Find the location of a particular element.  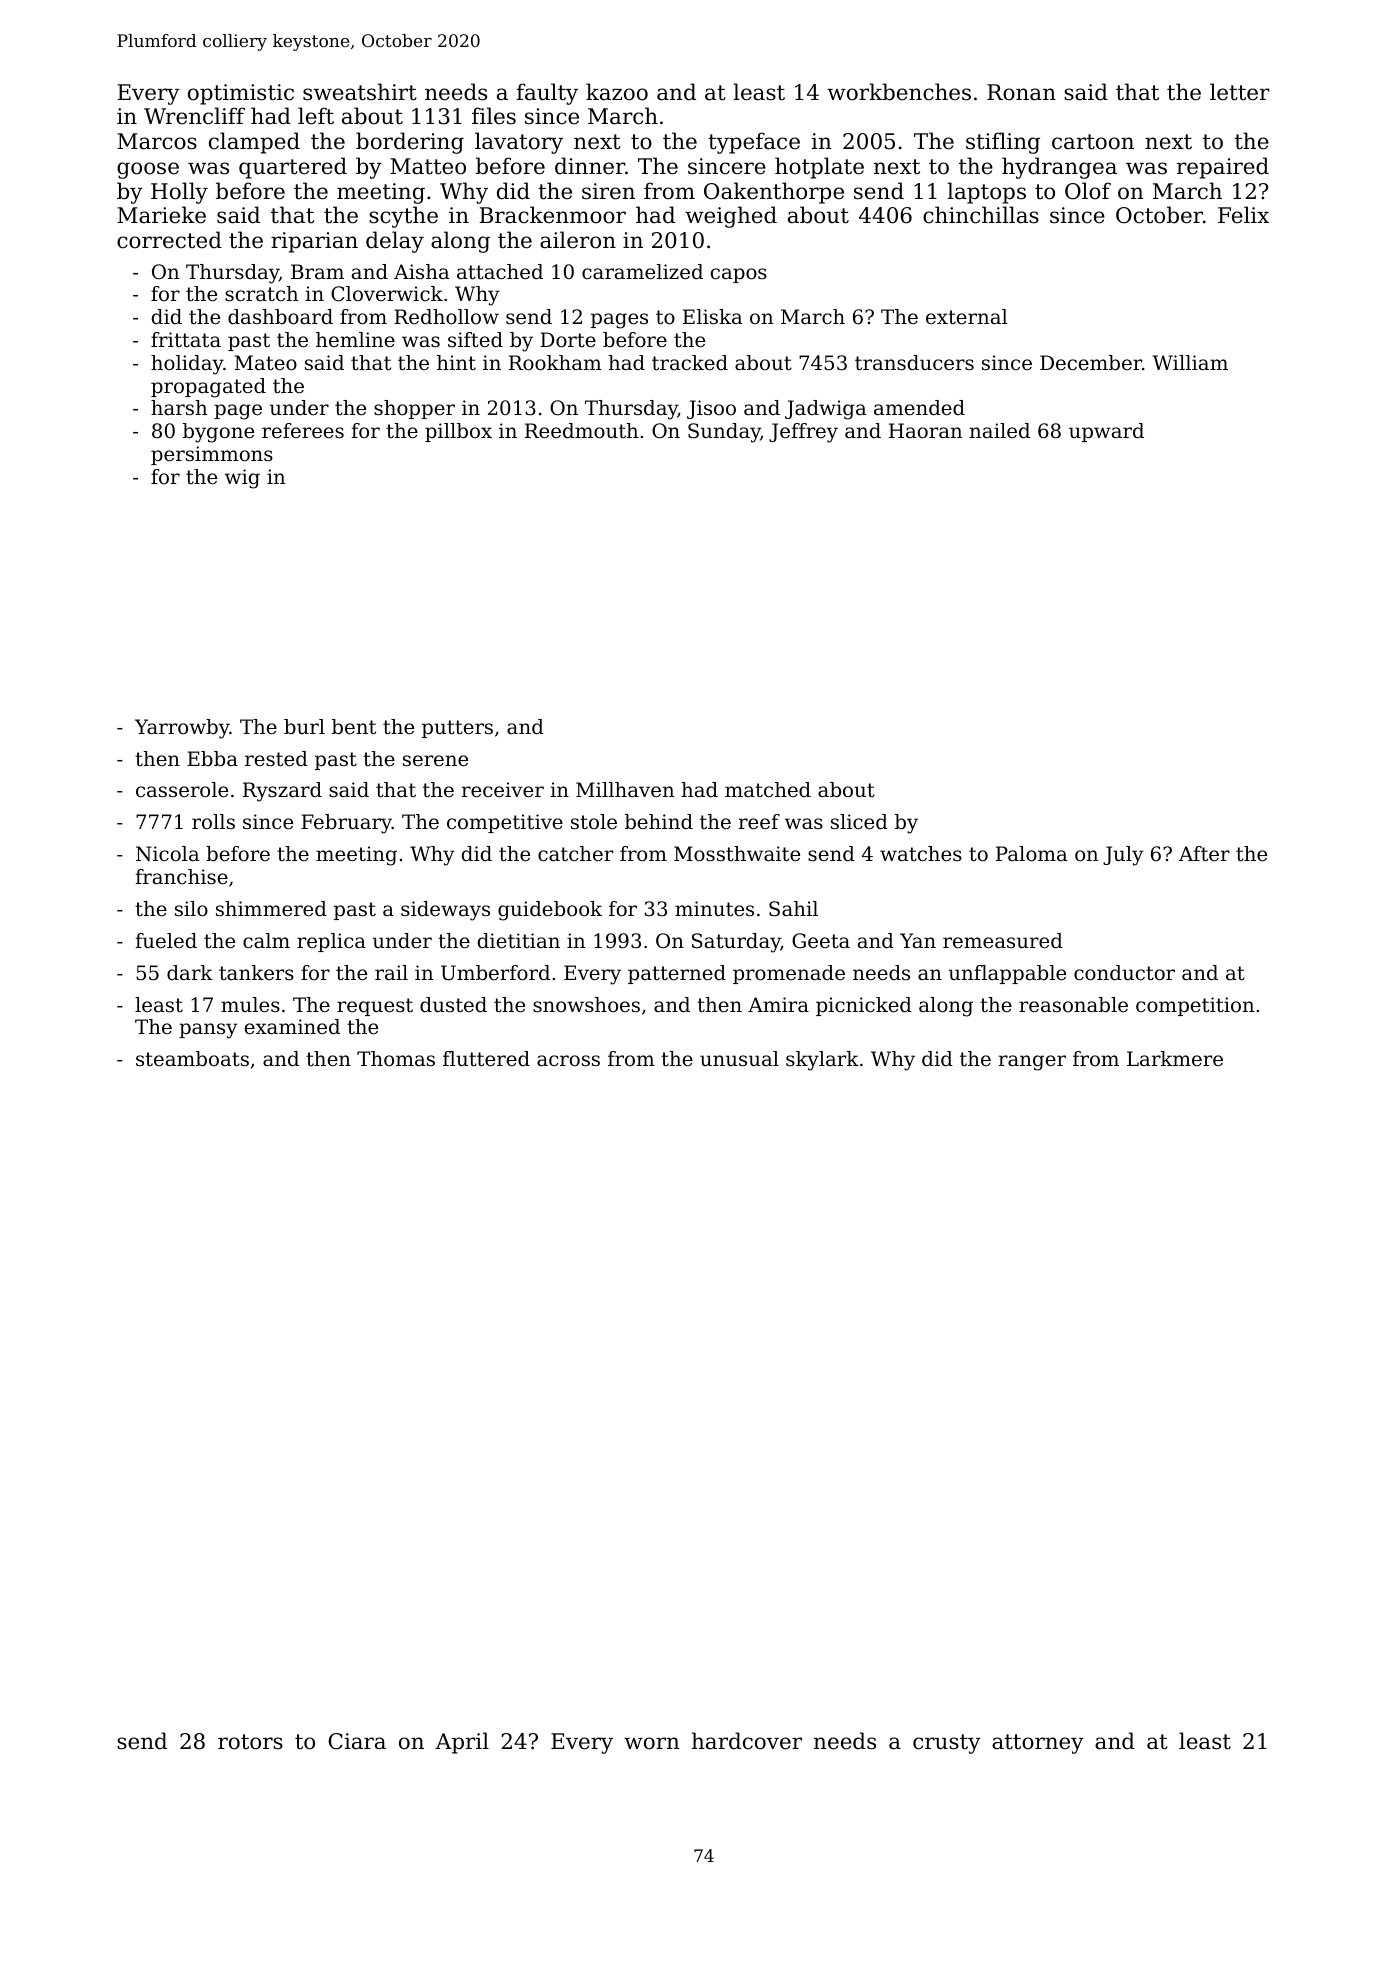

skylark is located at coordinates (822, 1061).
